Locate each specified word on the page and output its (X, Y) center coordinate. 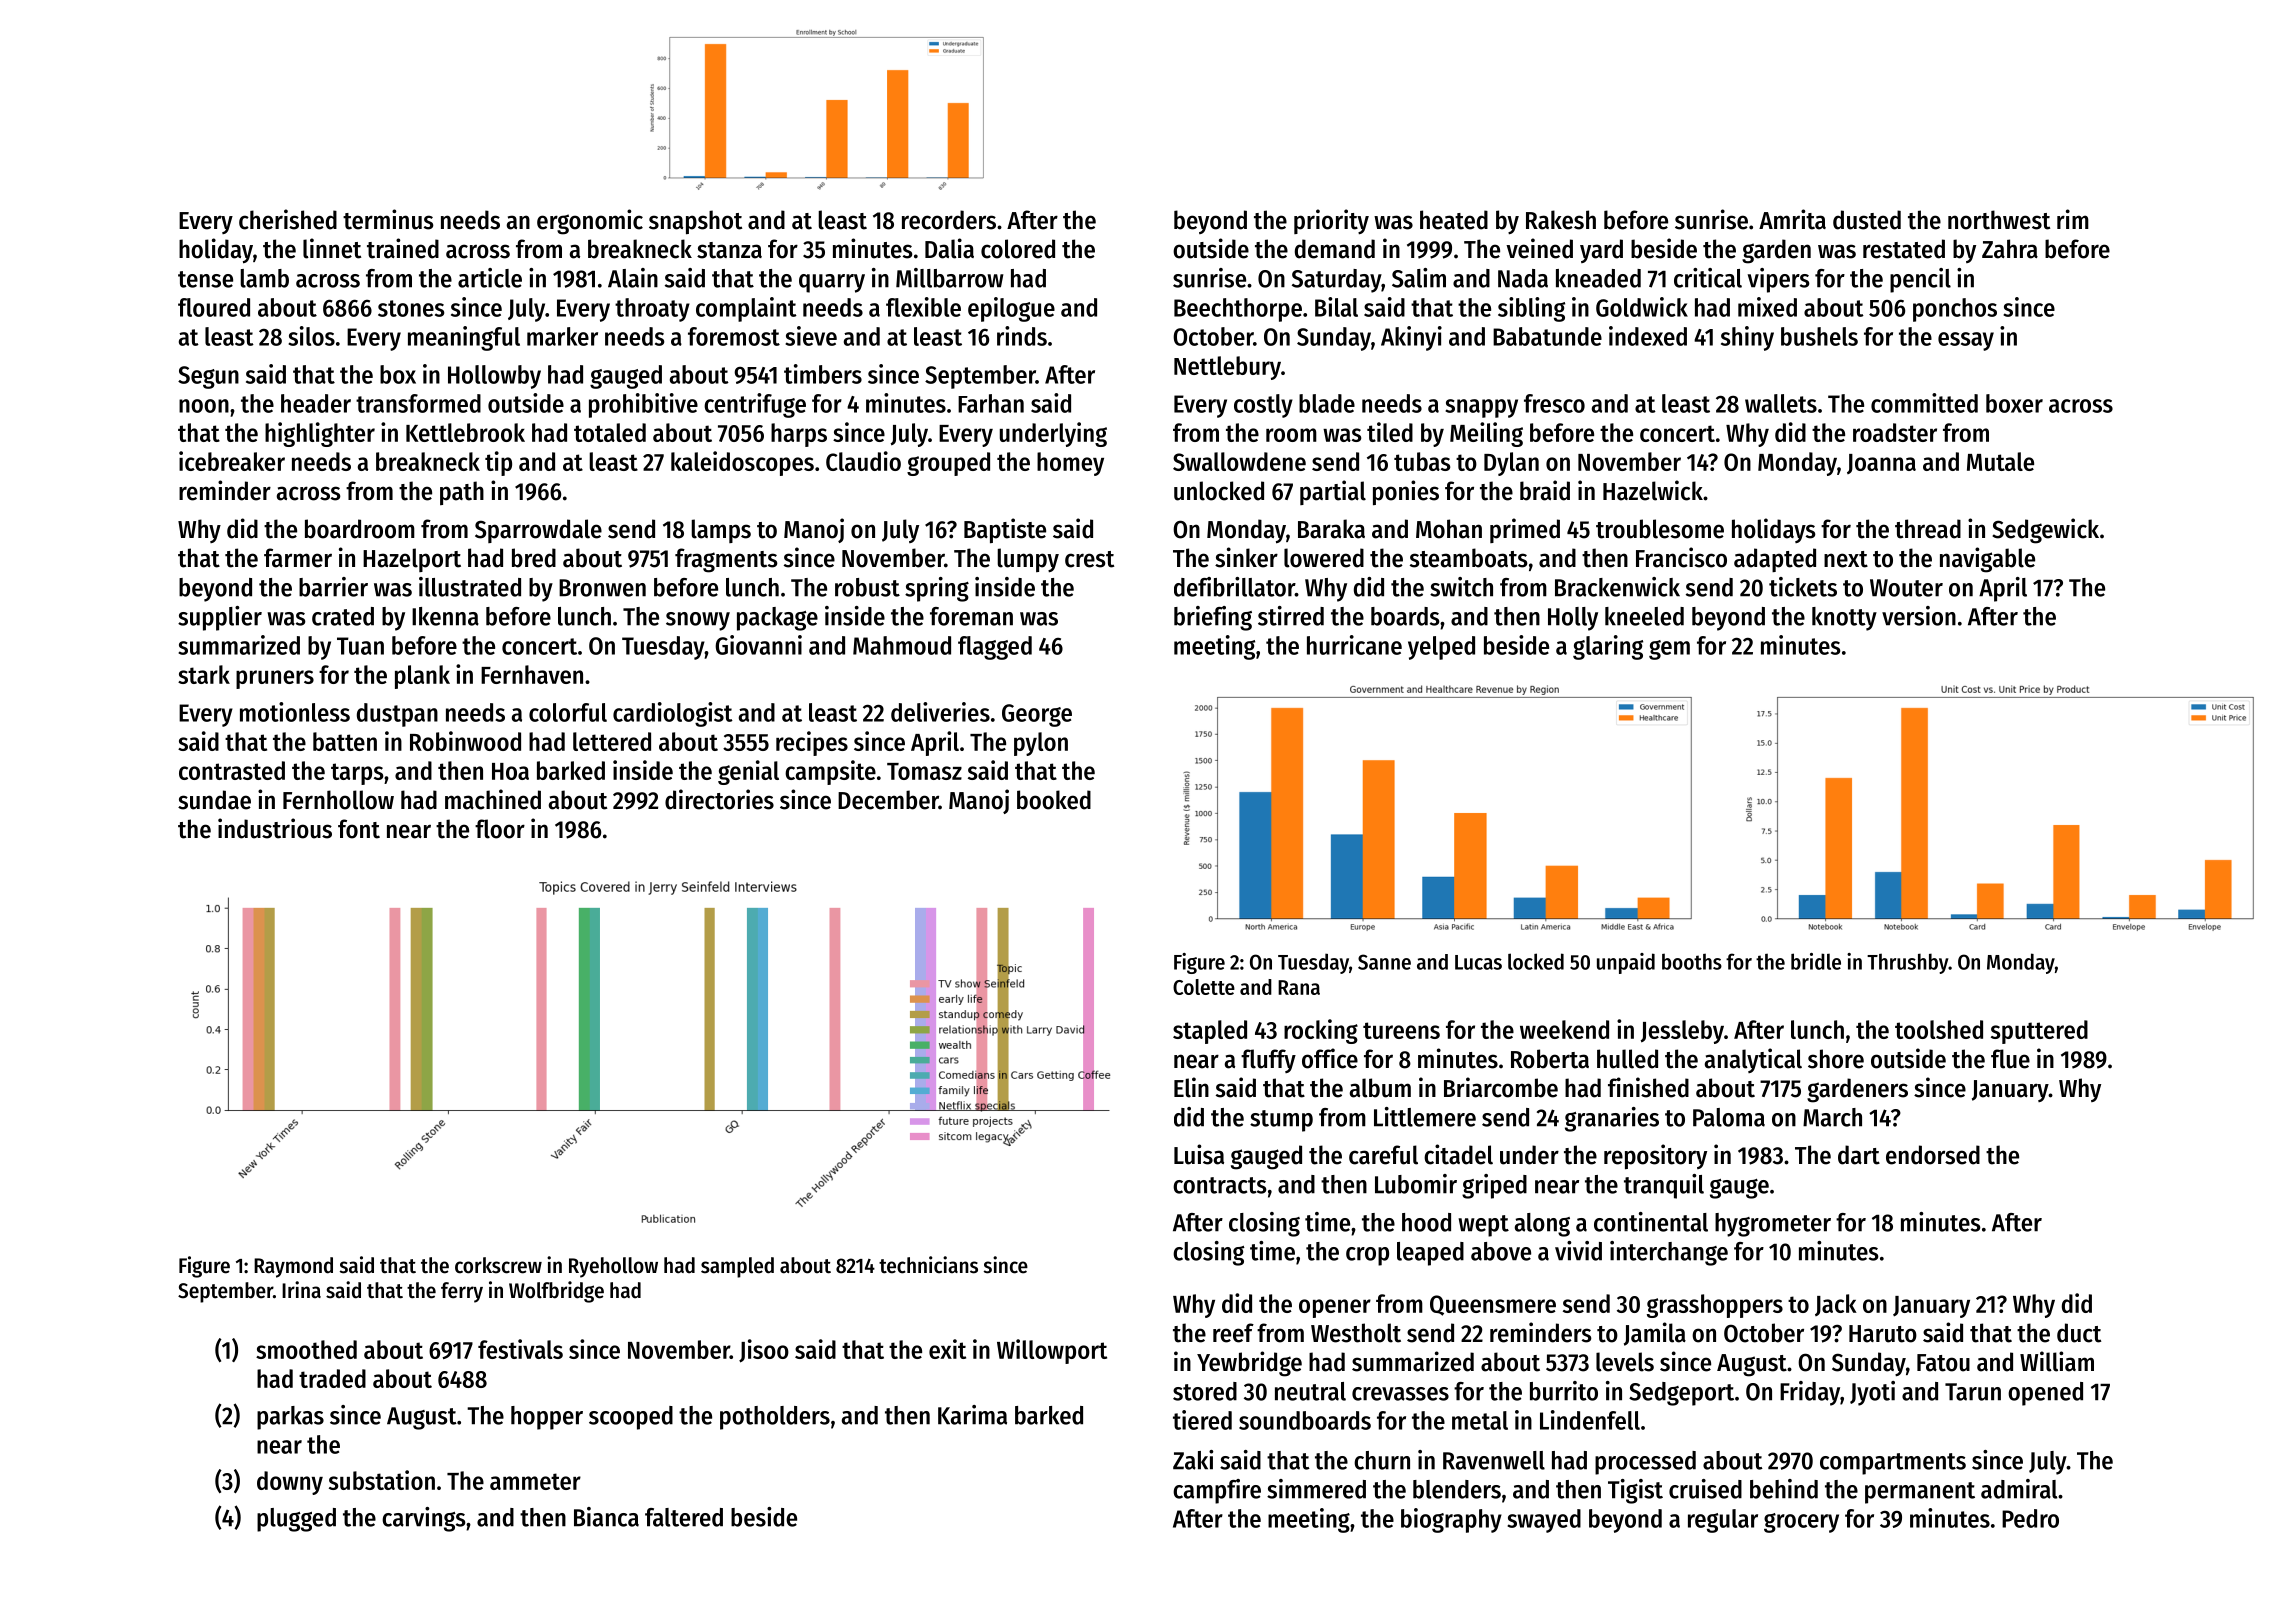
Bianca (606, 1517)
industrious (275, 828)
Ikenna (445, 616)
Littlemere (1425, 1117)
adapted (1775, 560)
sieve (811, 336)
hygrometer (1773, 1225)
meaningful (464, 338)
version (1919, 616)
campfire (1217, 1491)
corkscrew (498, 1265)
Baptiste (1005, 530)
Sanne (1384, 962)
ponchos (1955, 310)
